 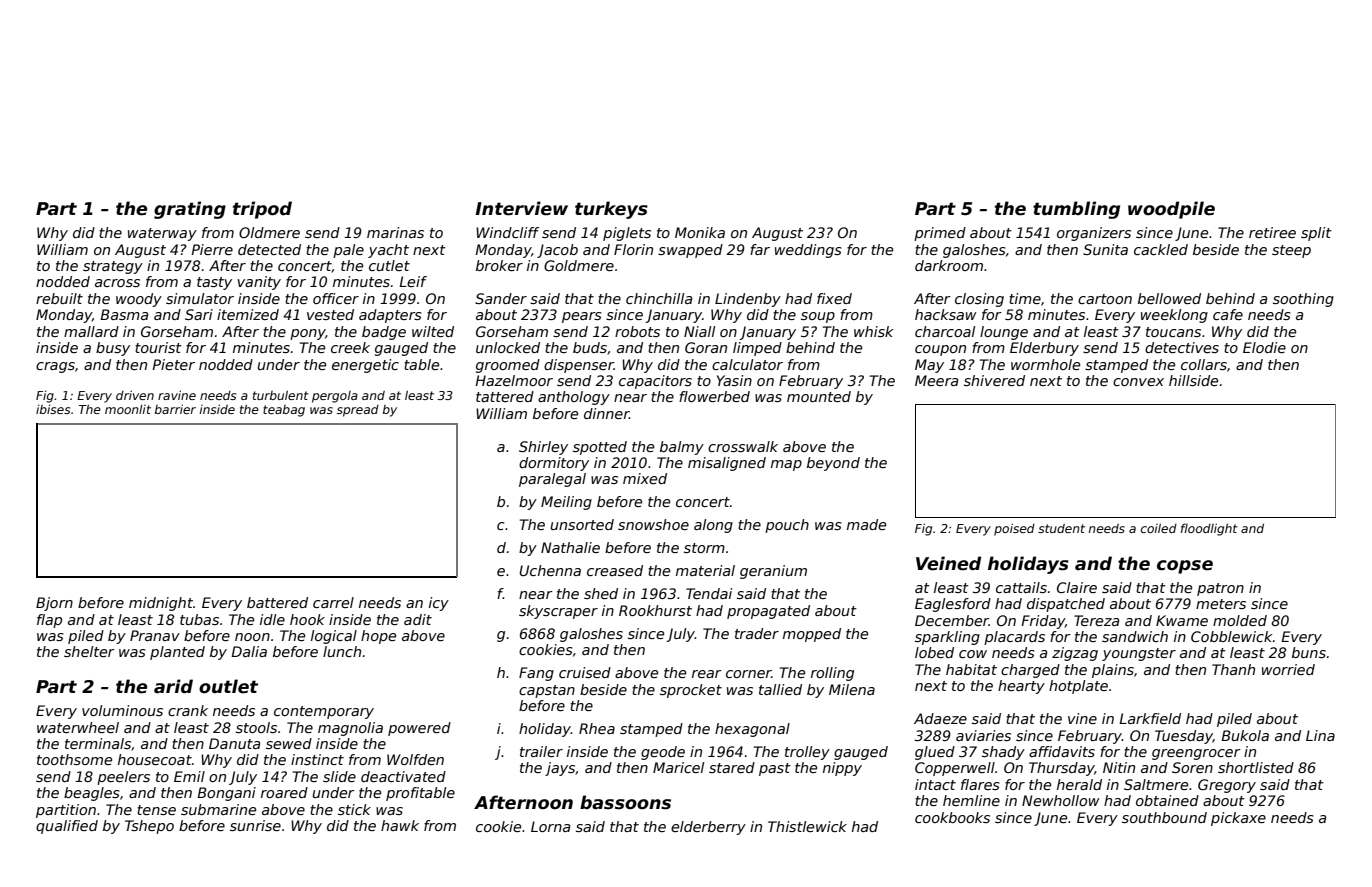 What do you see at coordinates (342, 651) in the document?
I see `lunch` at bounding box center [342, 651].
